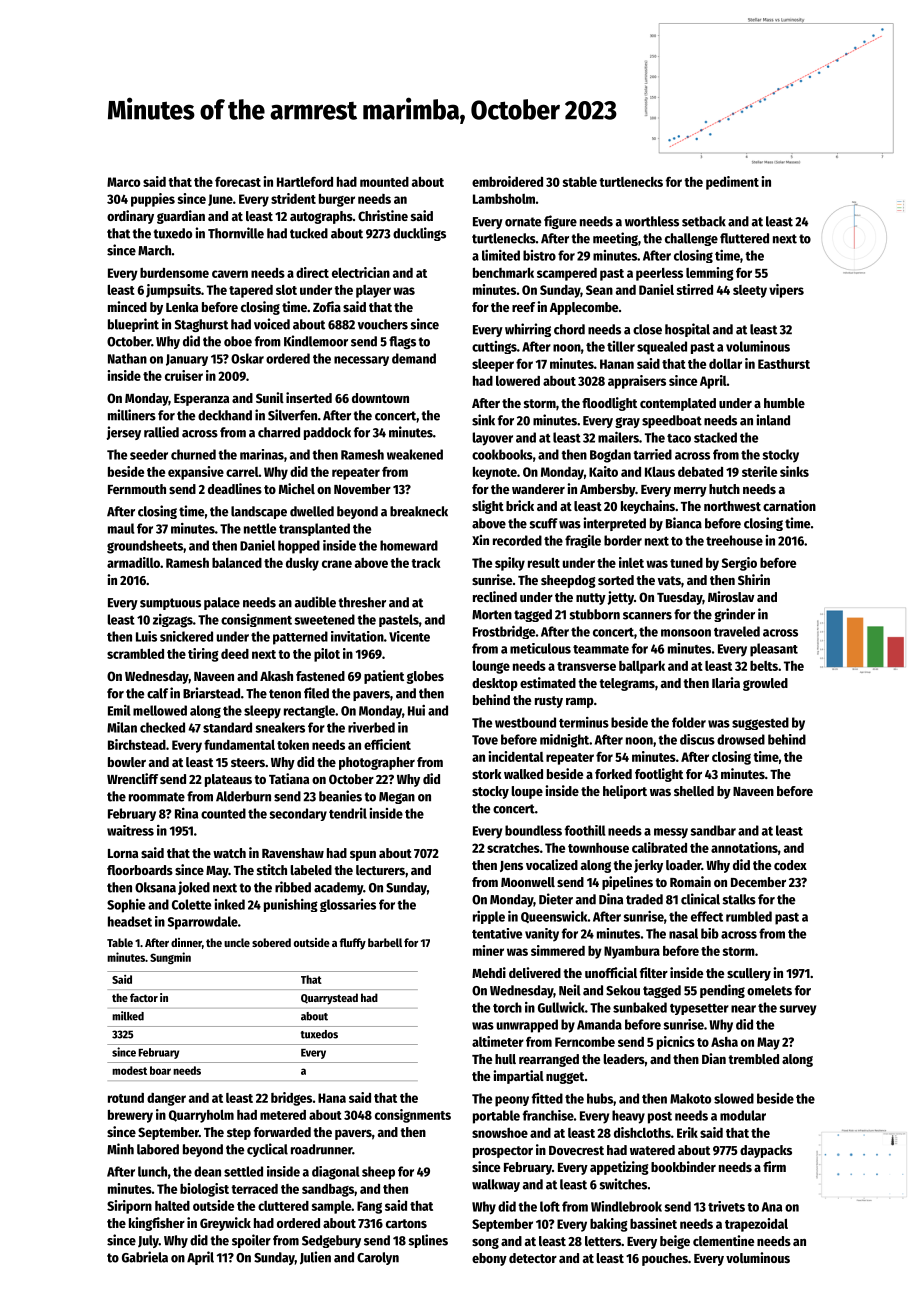 This document has width=924, height=1308. I want to click on modular, so click(743, 1115).
